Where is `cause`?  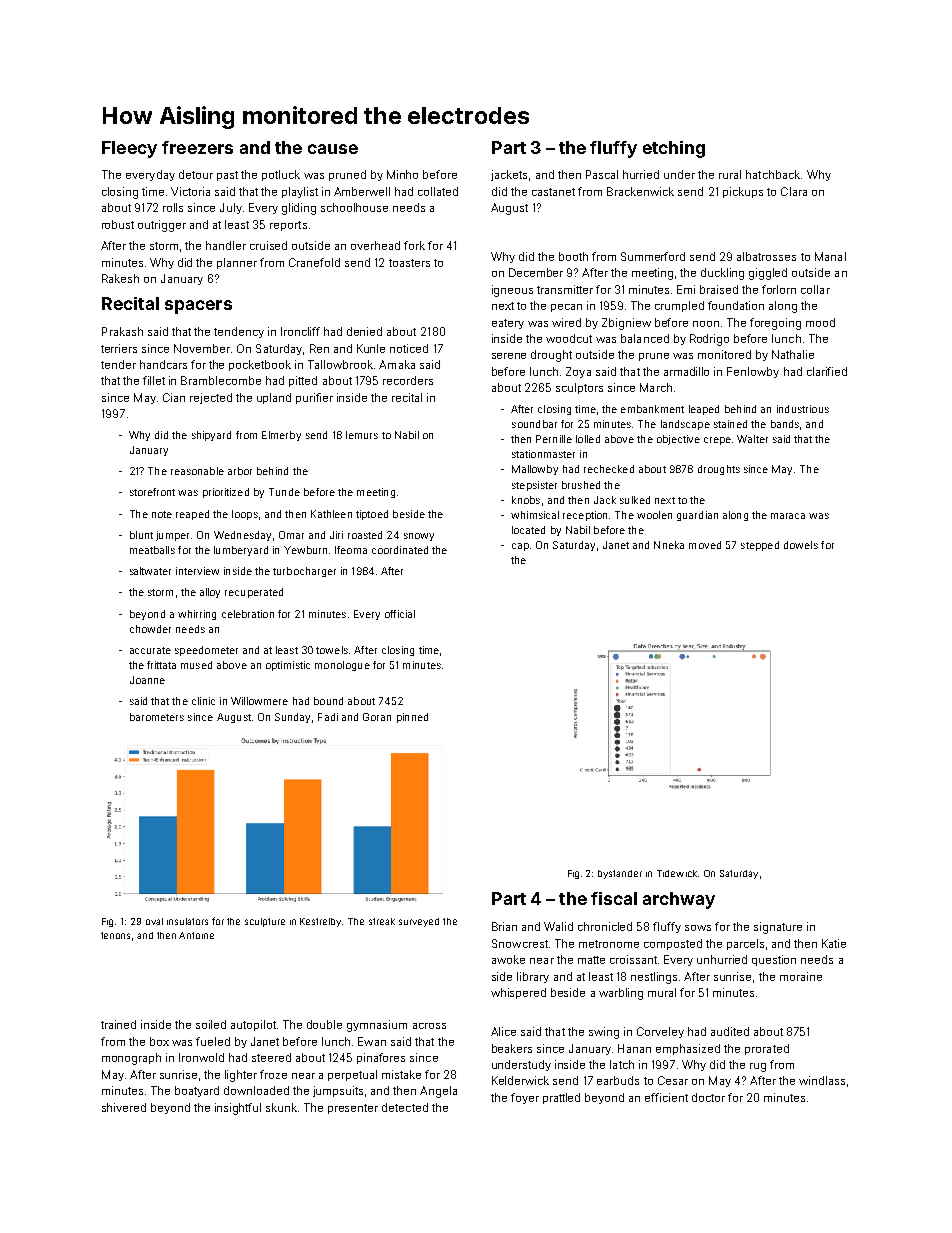 cause is located at coordinates (333, 149).
